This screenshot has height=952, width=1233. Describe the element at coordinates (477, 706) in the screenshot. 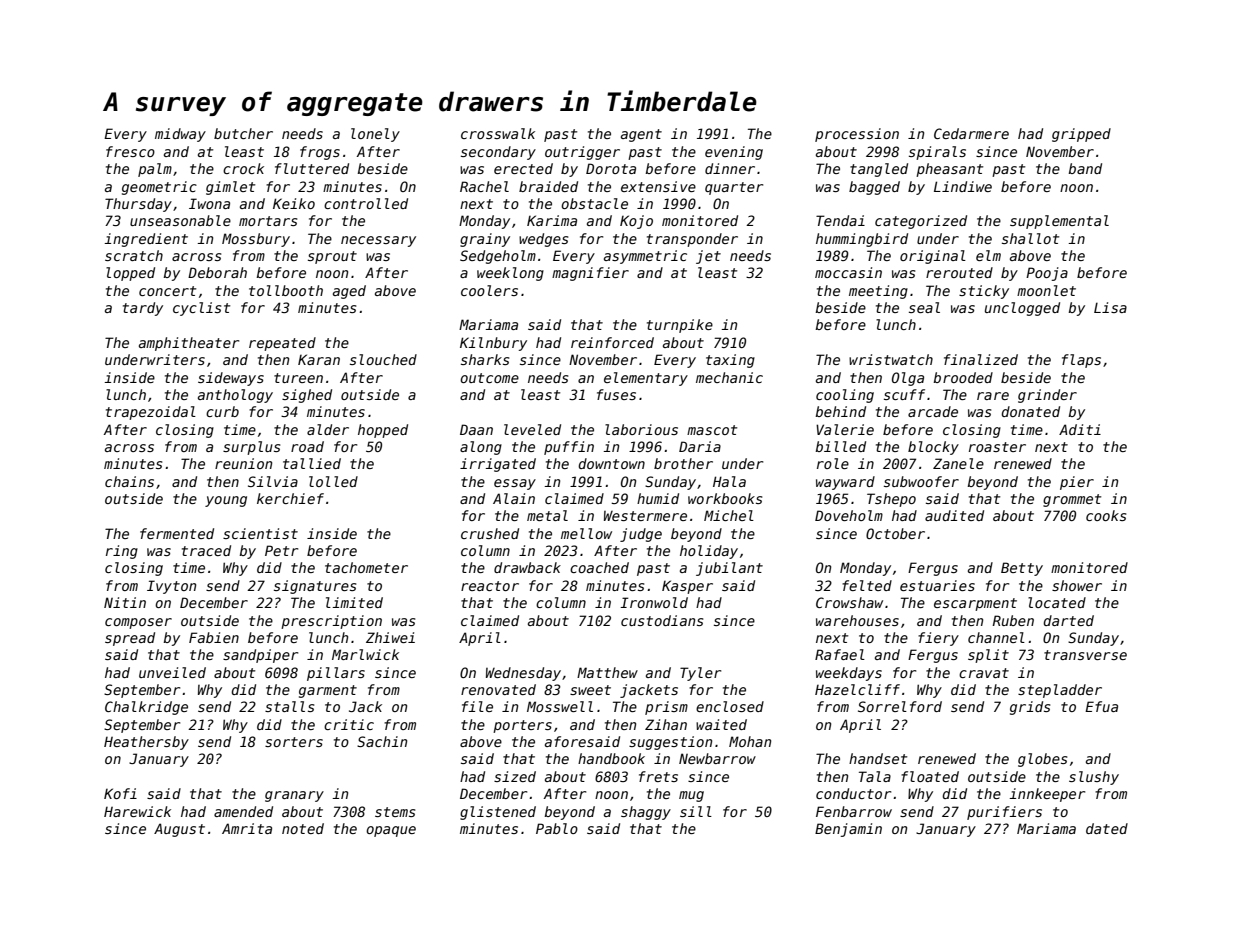

I see `file` at that location.
